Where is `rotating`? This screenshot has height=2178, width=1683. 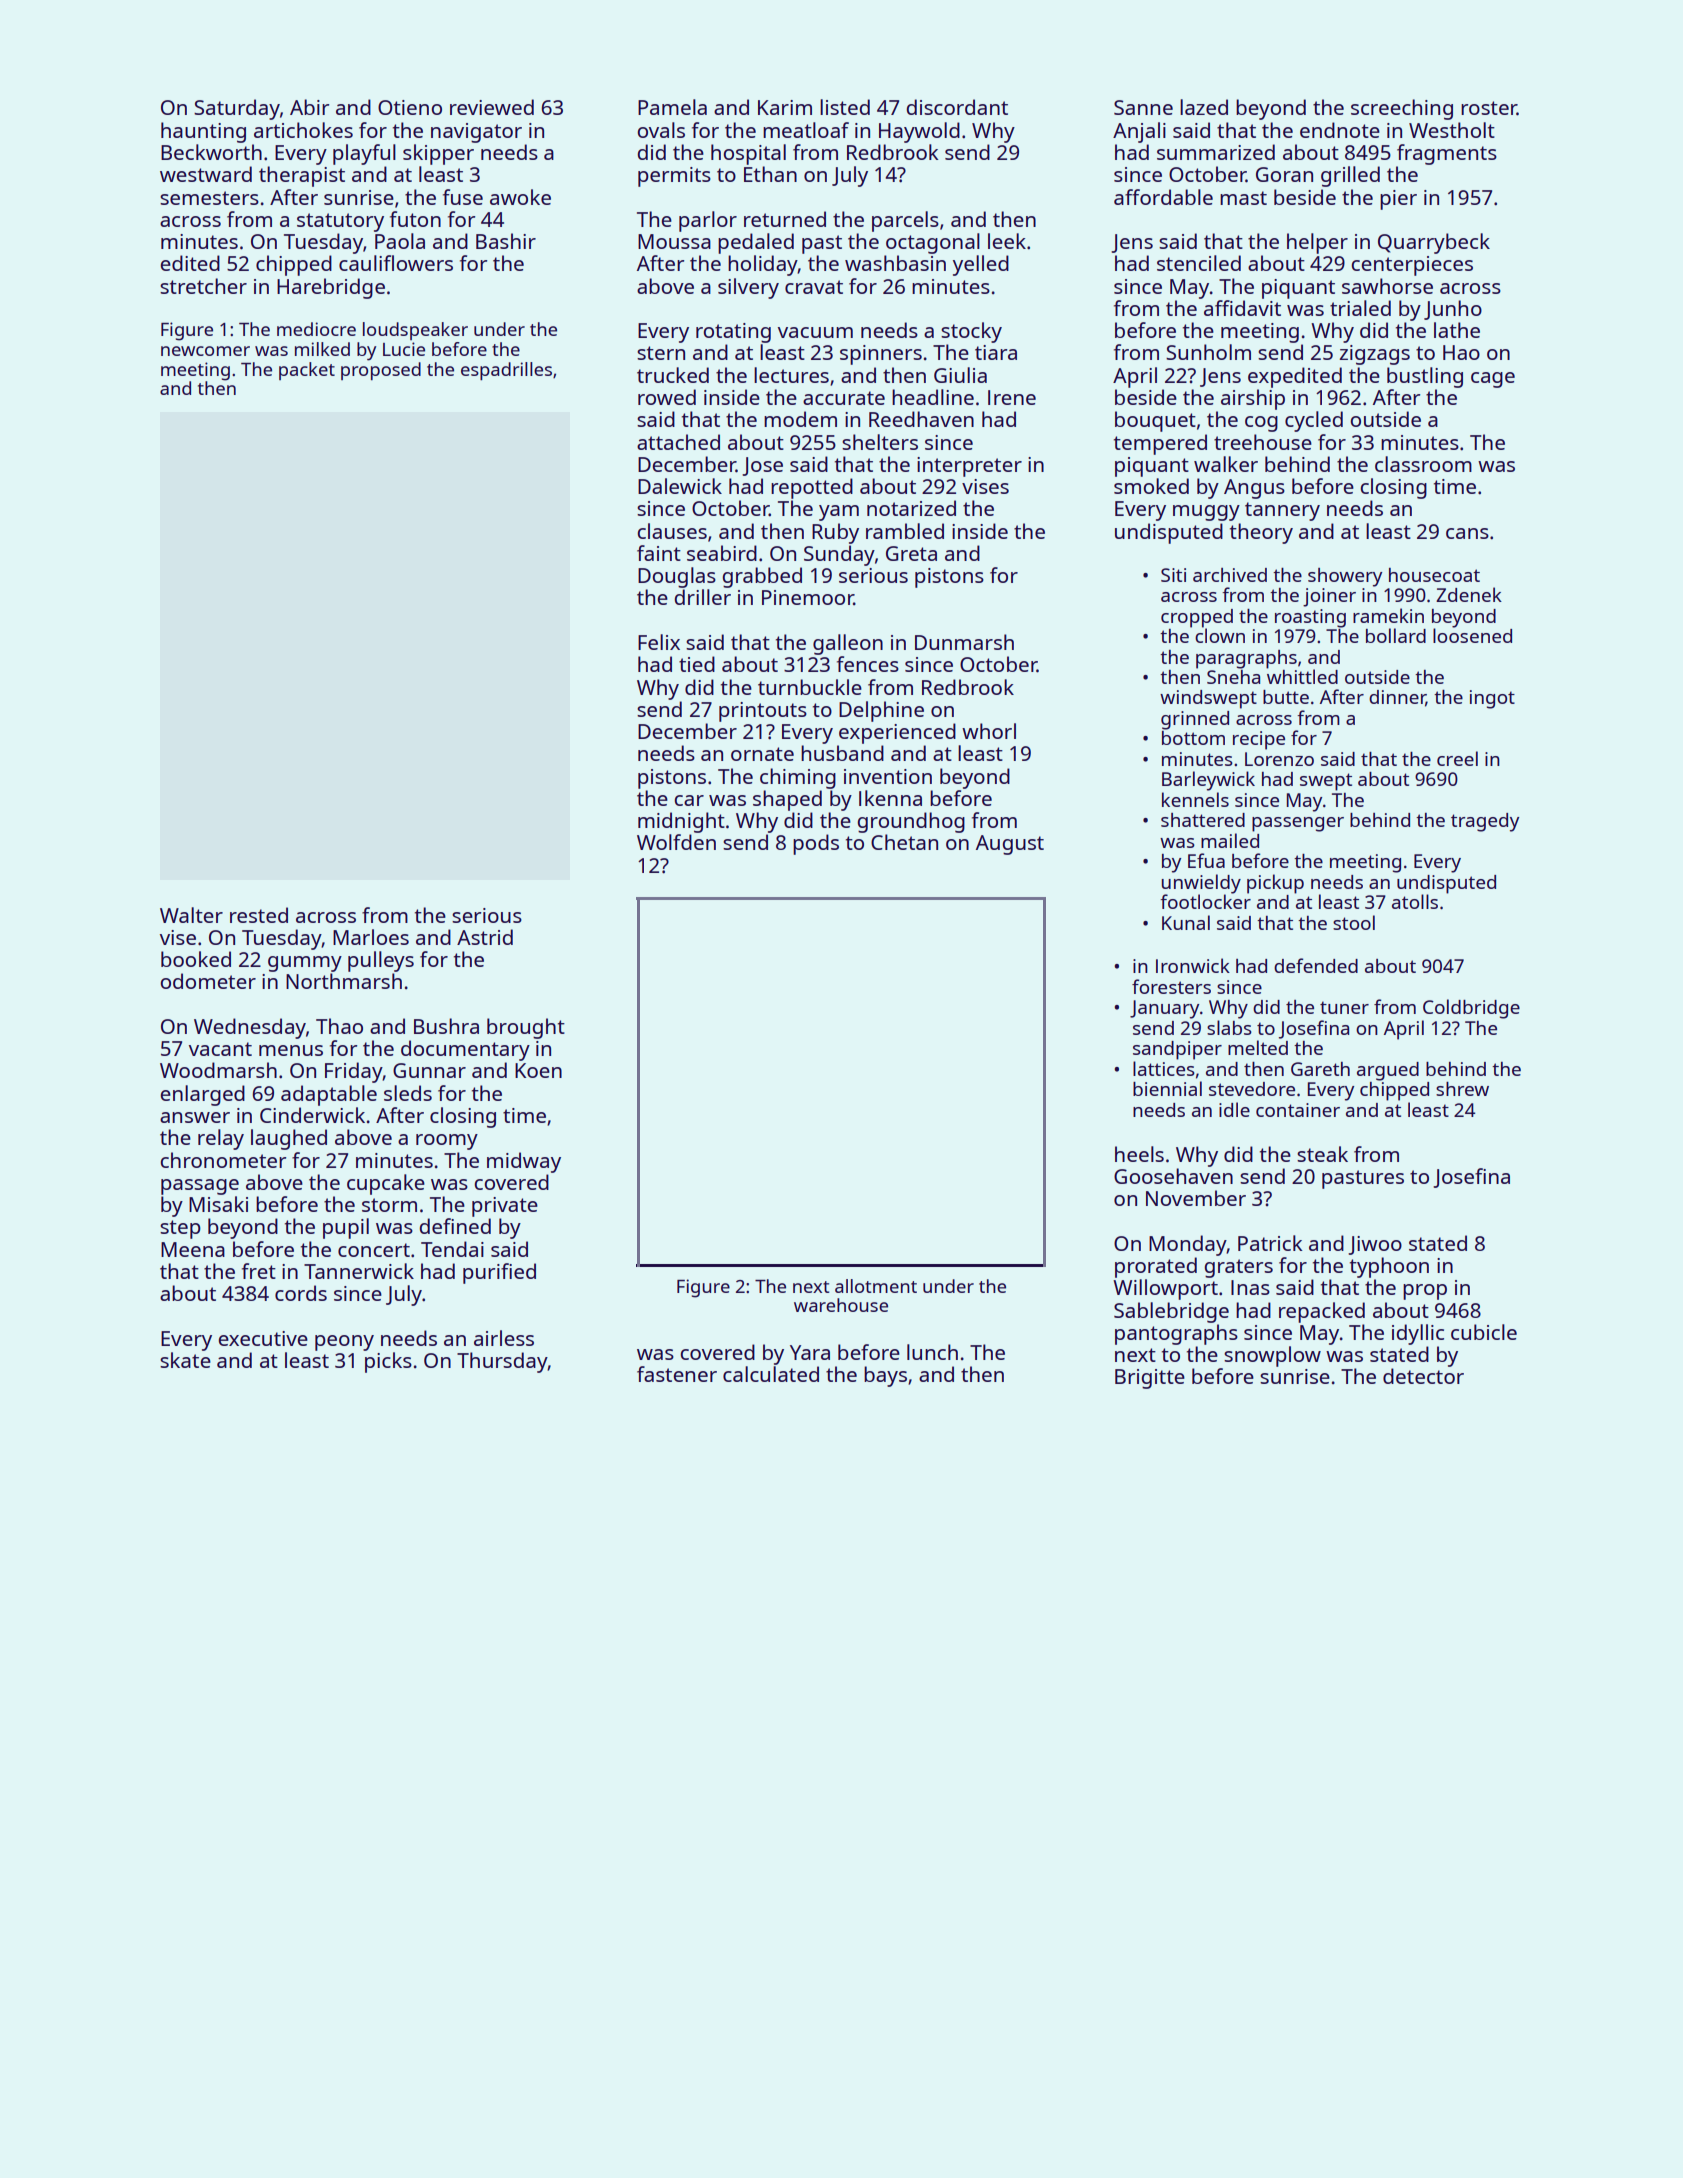 rotating is located at coordinates (733, 333).
